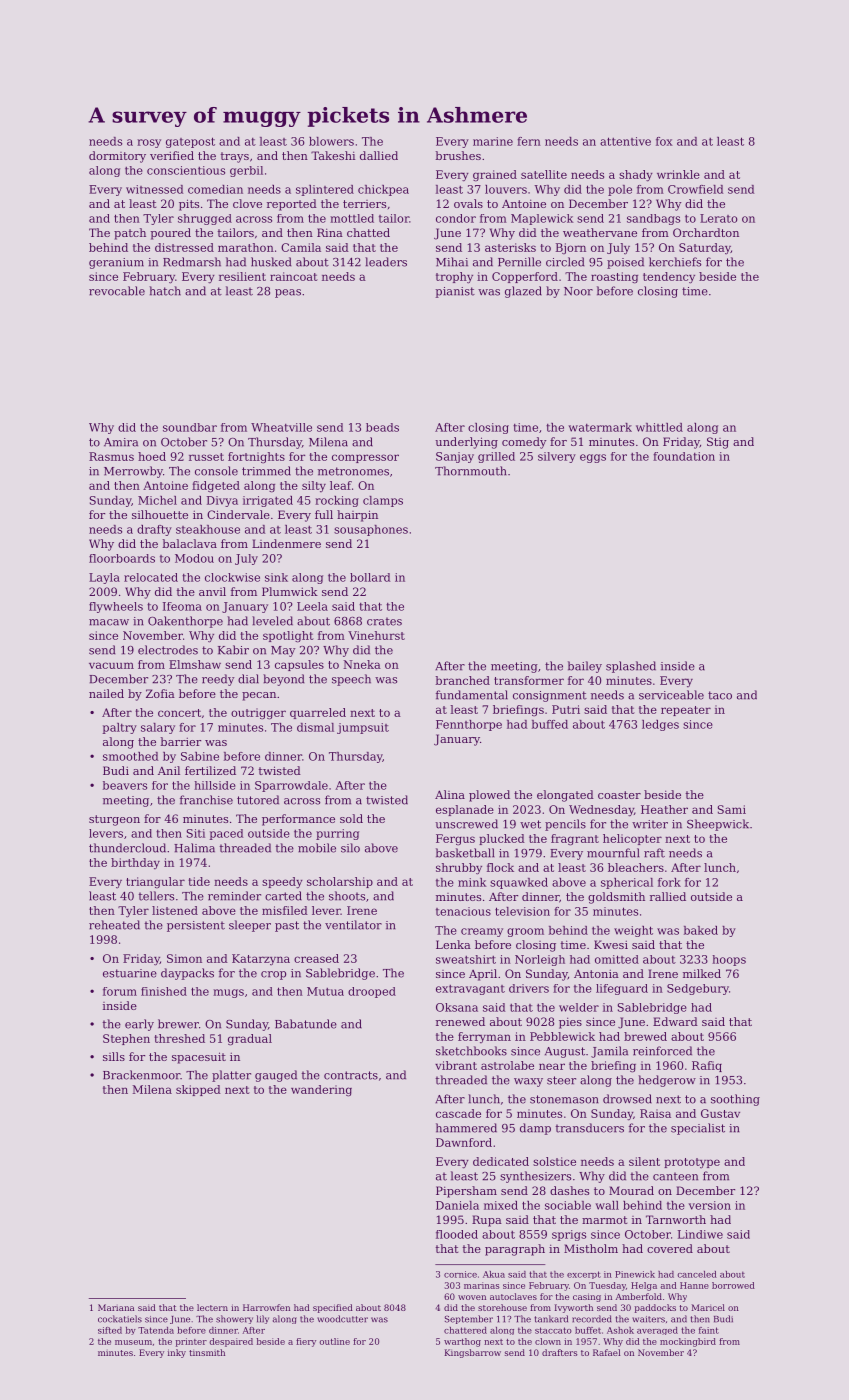 Image resolution: width=849 pixels, height=1400 pixels. Describe the element at coordinates (619, 795) in the screenshot. I see `coaster` at that location.
